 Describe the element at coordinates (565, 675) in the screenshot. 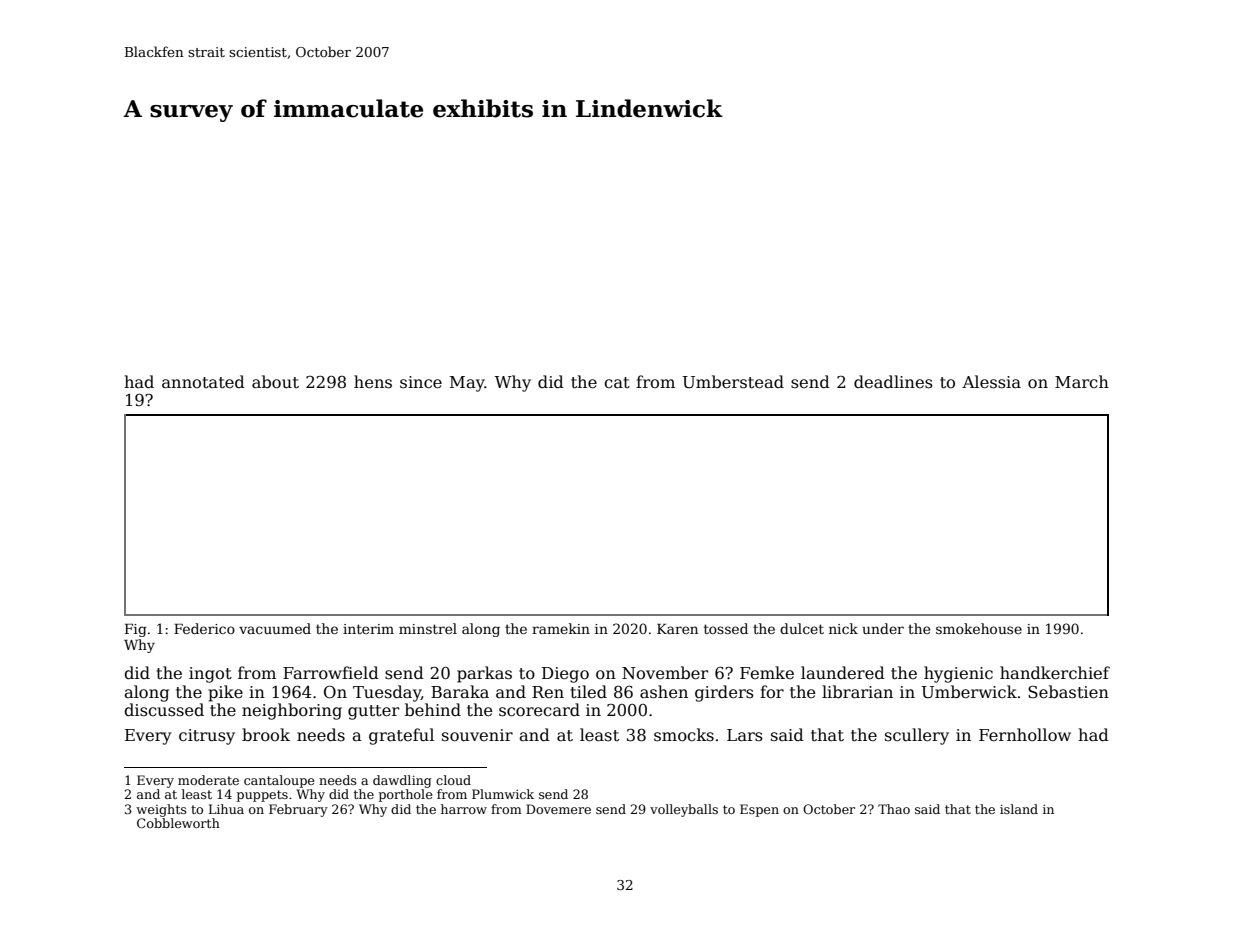

I see `Diego` at that location.
